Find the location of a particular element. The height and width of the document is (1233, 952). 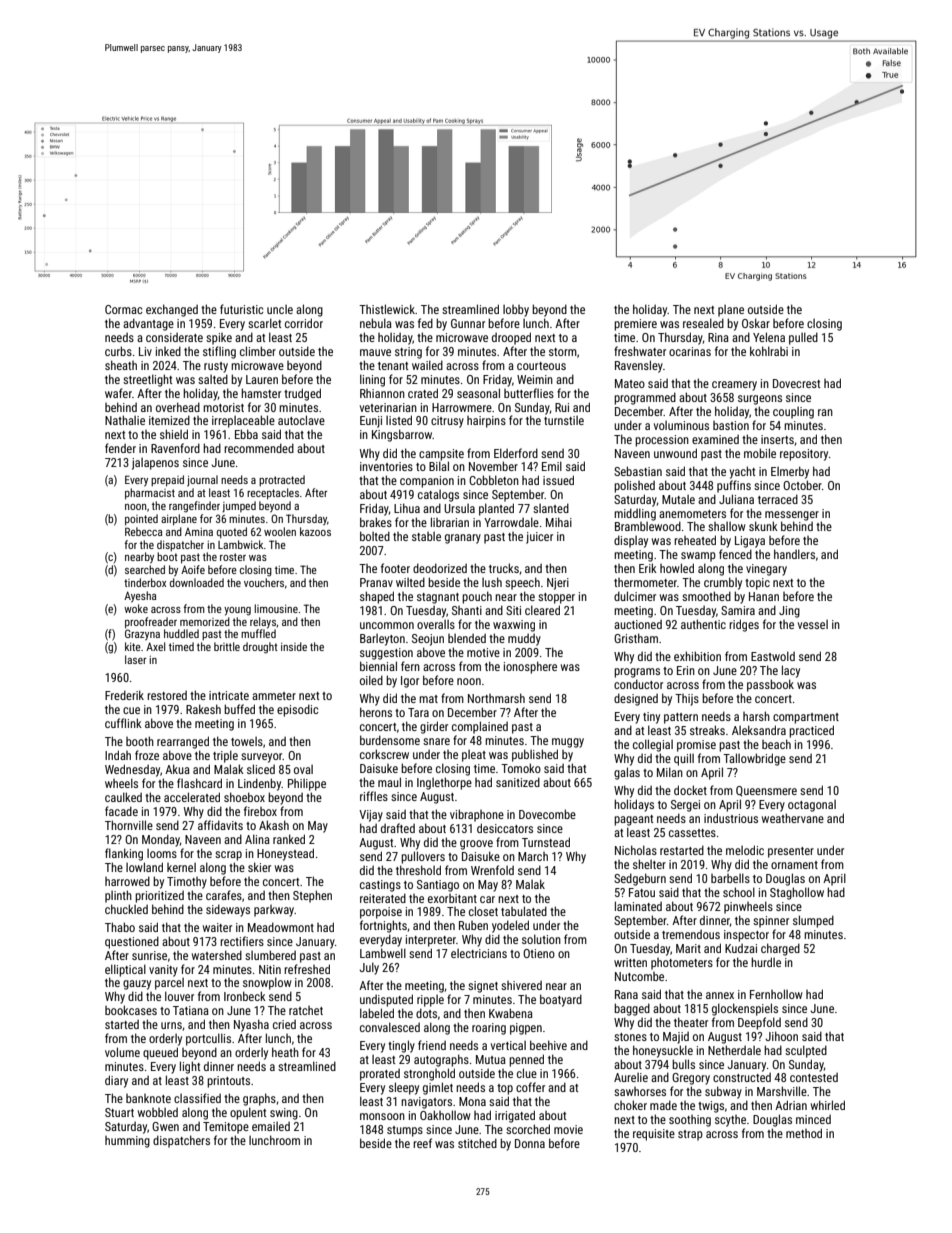

humming is located at coordinates (127, 1142).
